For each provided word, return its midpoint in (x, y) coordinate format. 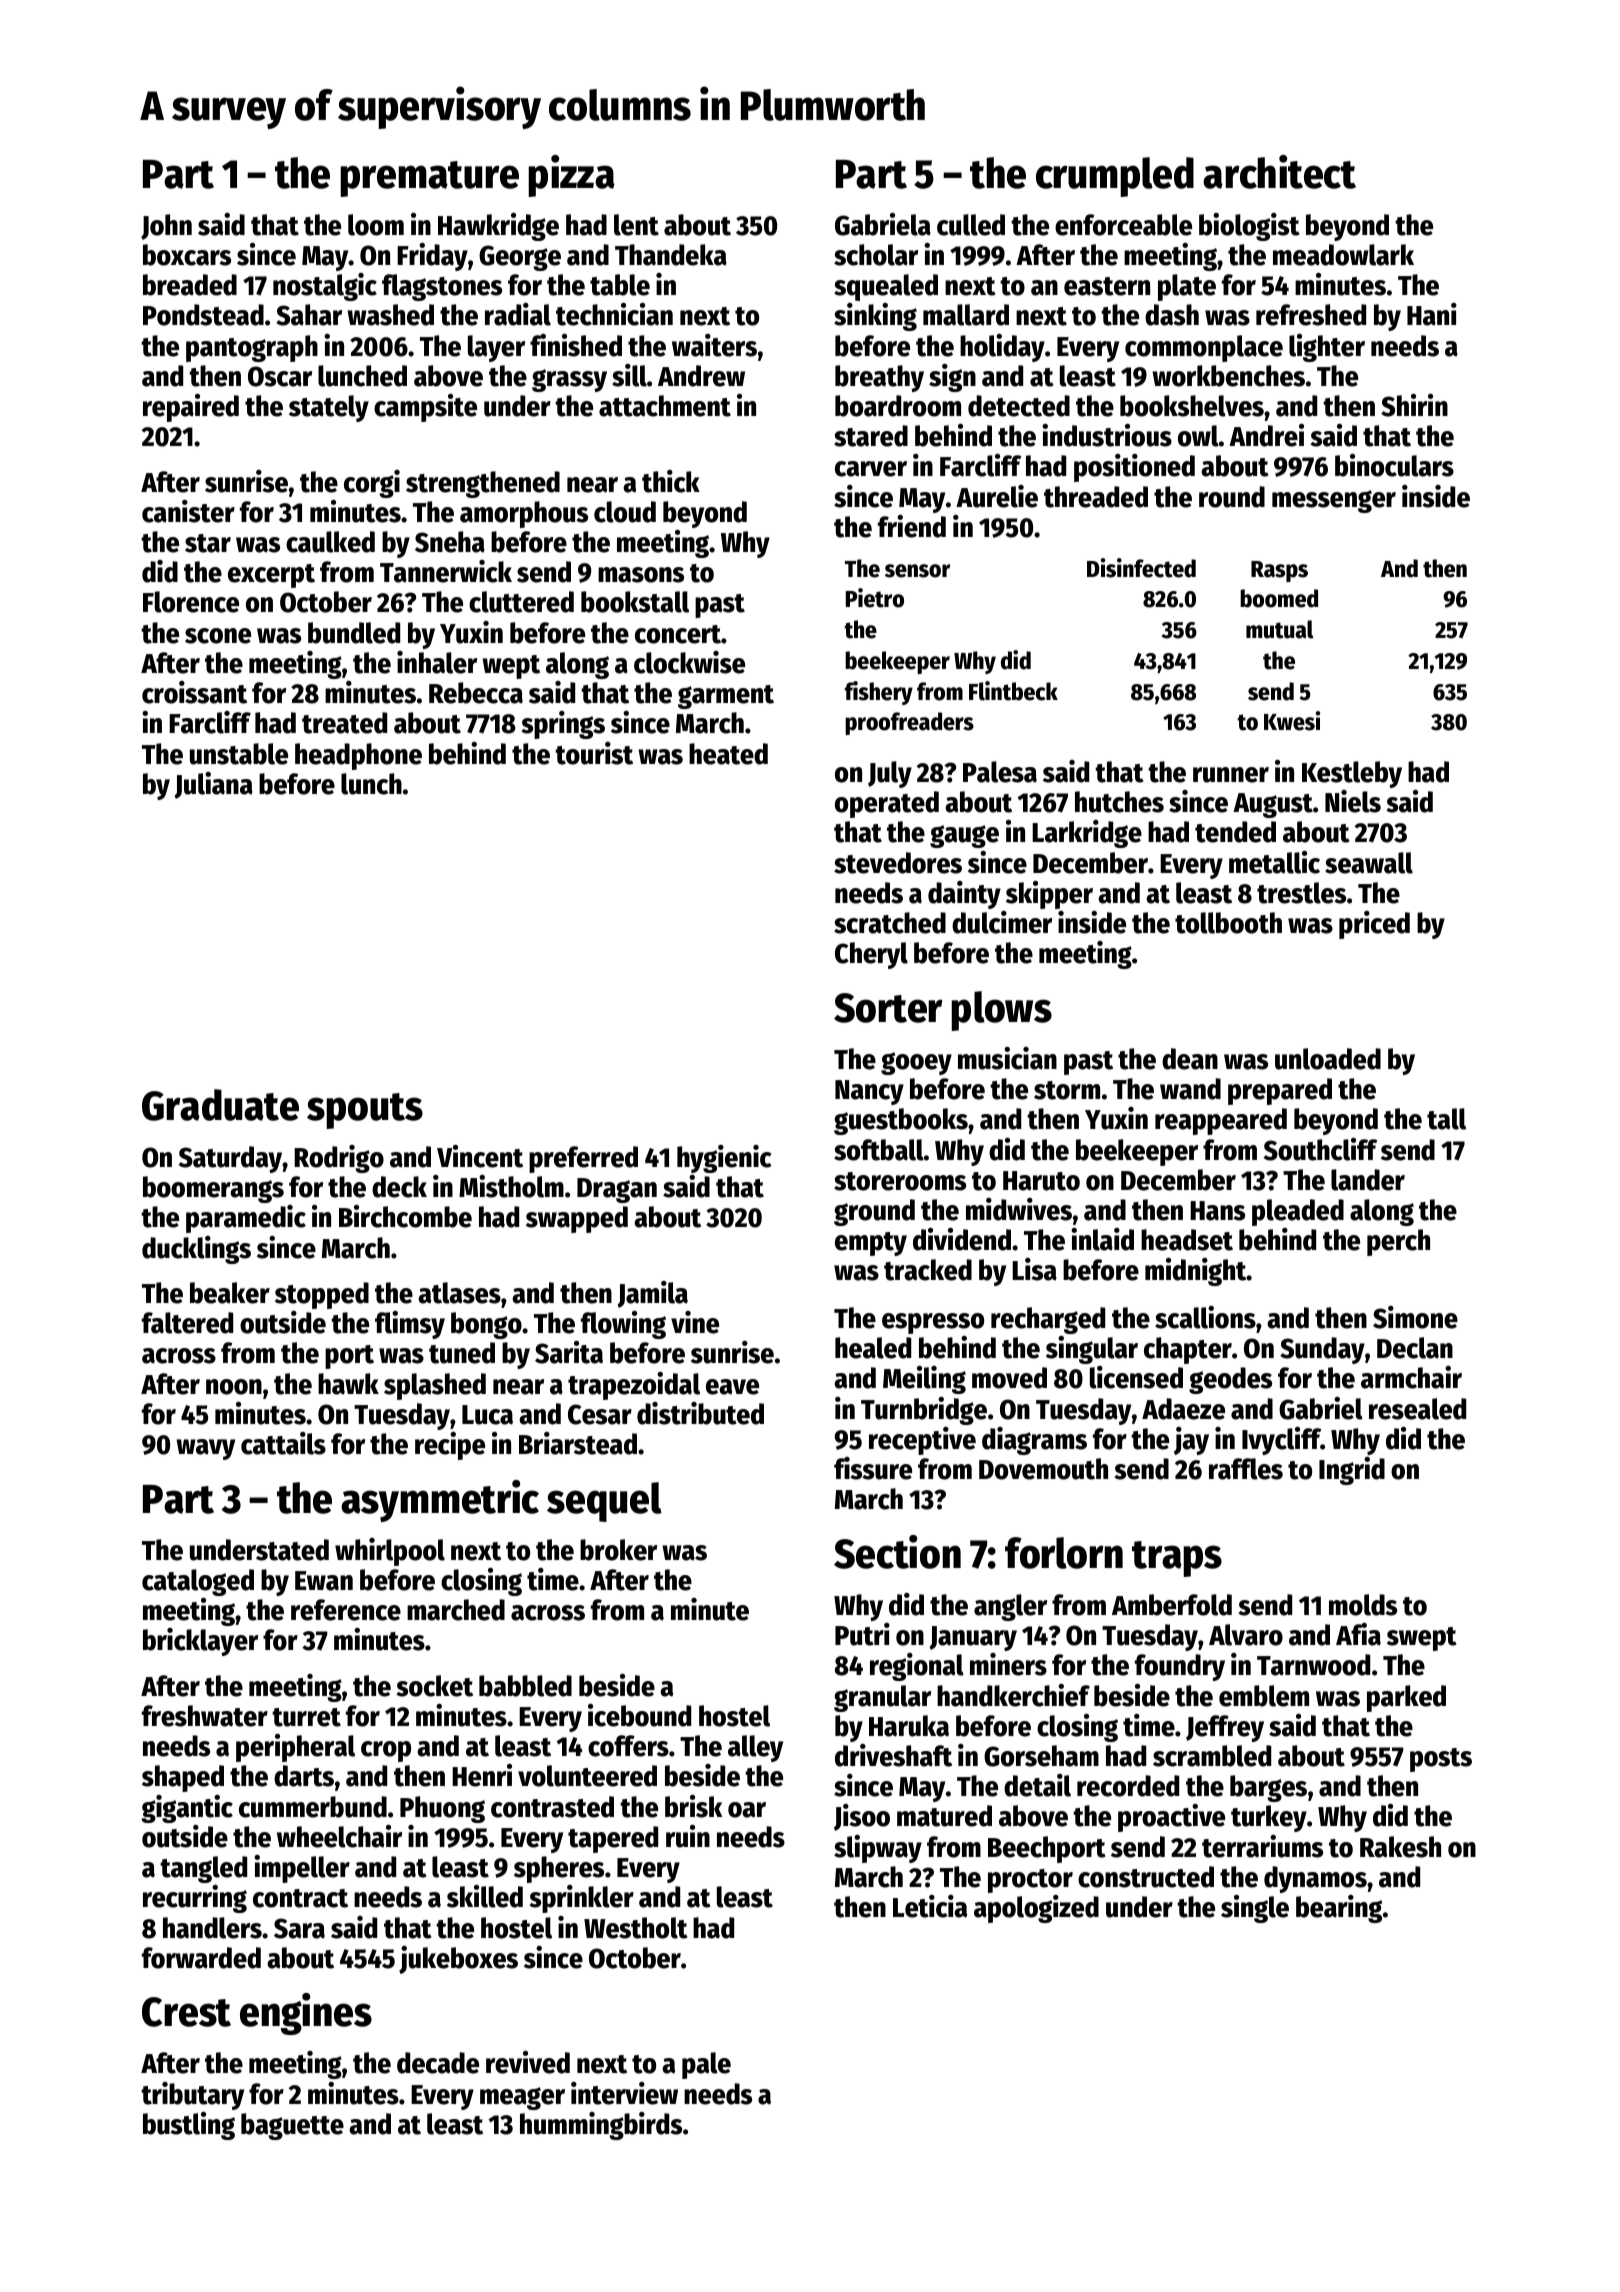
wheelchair (339, 1836)
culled (971, 225)
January (973, 1638)
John (166, 227)
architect (1279, 172)
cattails (283, 1443)
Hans (1217, 1211)
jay (1191, 1441)
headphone (358, 756)
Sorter (888, 1008)
